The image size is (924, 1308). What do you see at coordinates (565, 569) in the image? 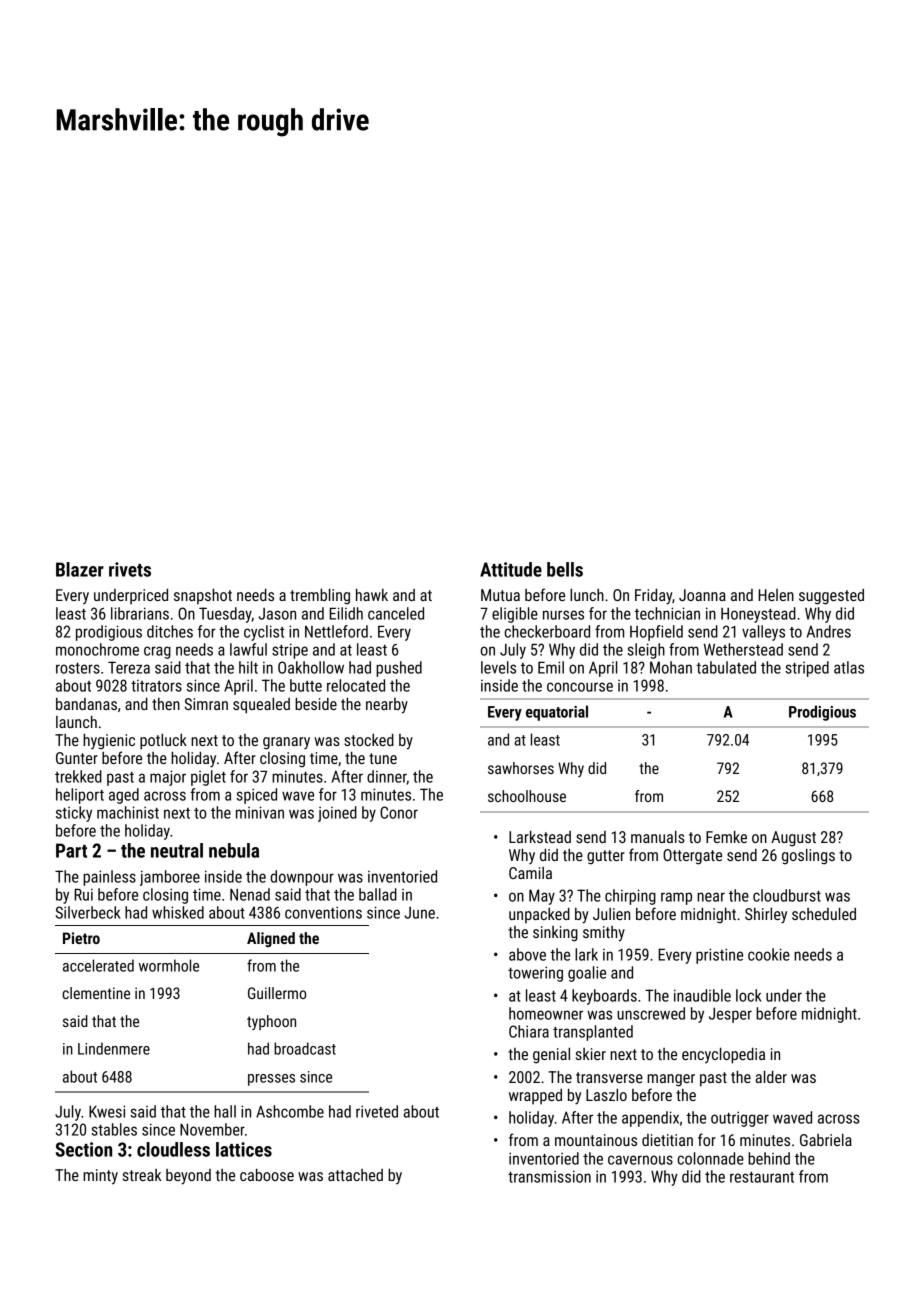
I see `bells` at bounding box center [565, 569].
